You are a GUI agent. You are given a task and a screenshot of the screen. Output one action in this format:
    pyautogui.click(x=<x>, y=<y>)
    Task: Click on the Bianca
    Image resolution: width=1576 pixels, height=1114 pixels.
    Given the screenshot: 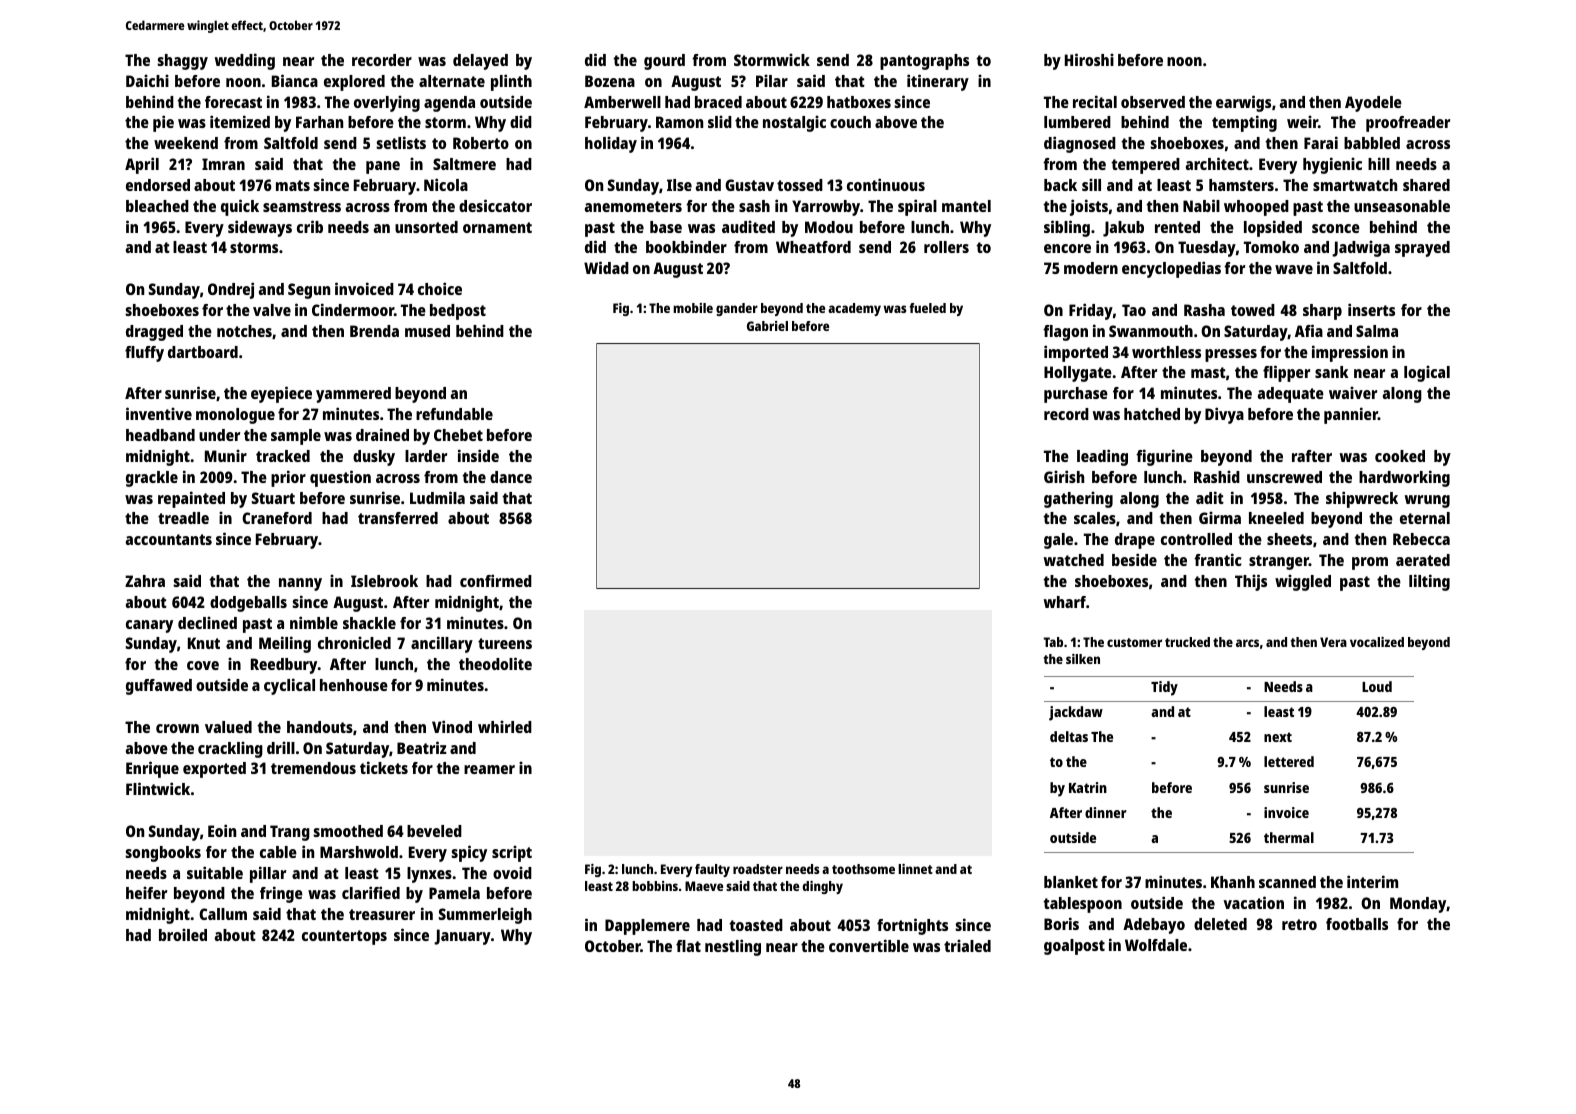 What is the action you would take?
    pyautogui.click(x=295, y=80)
